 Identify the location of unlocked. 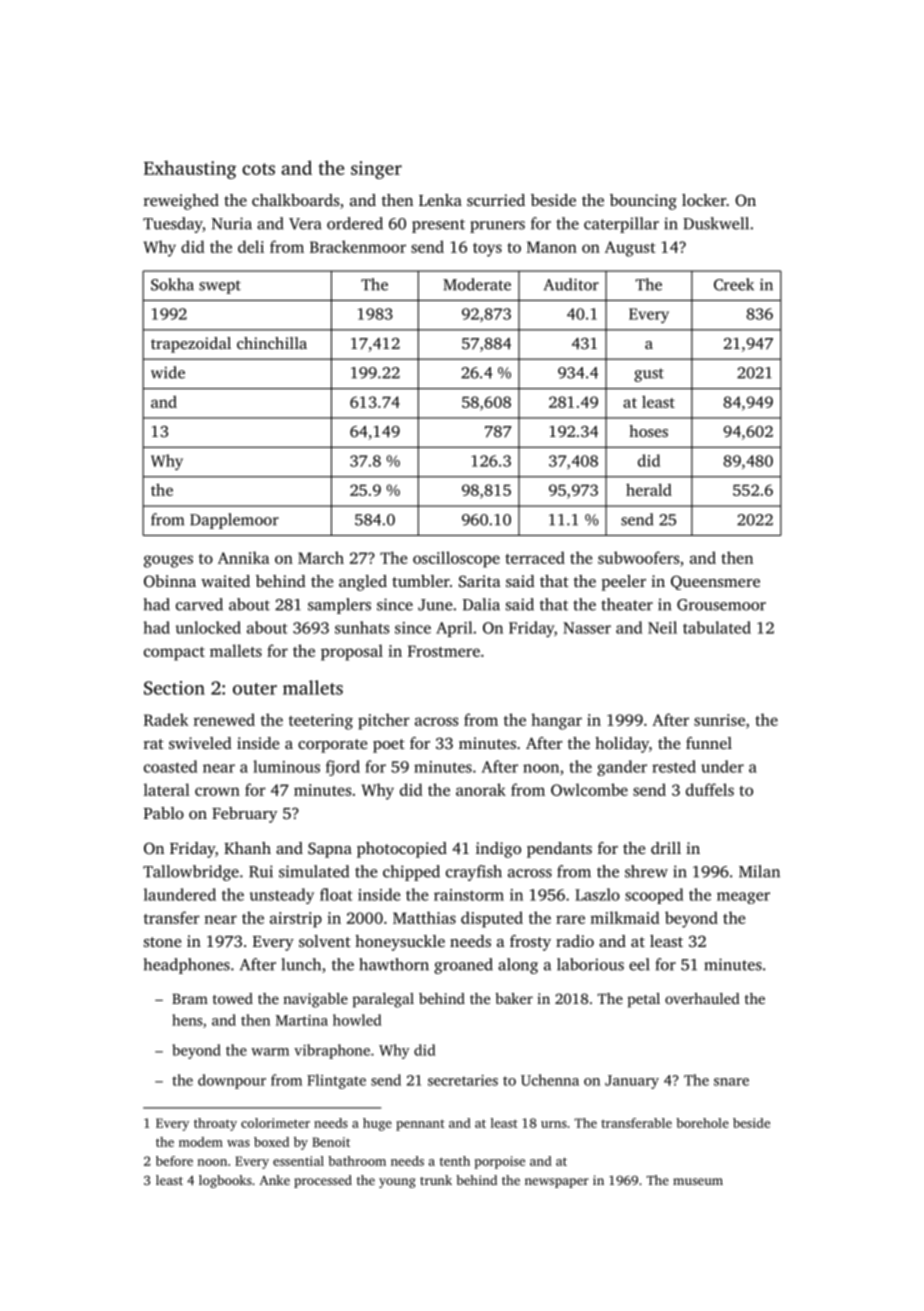
(208, 627).
